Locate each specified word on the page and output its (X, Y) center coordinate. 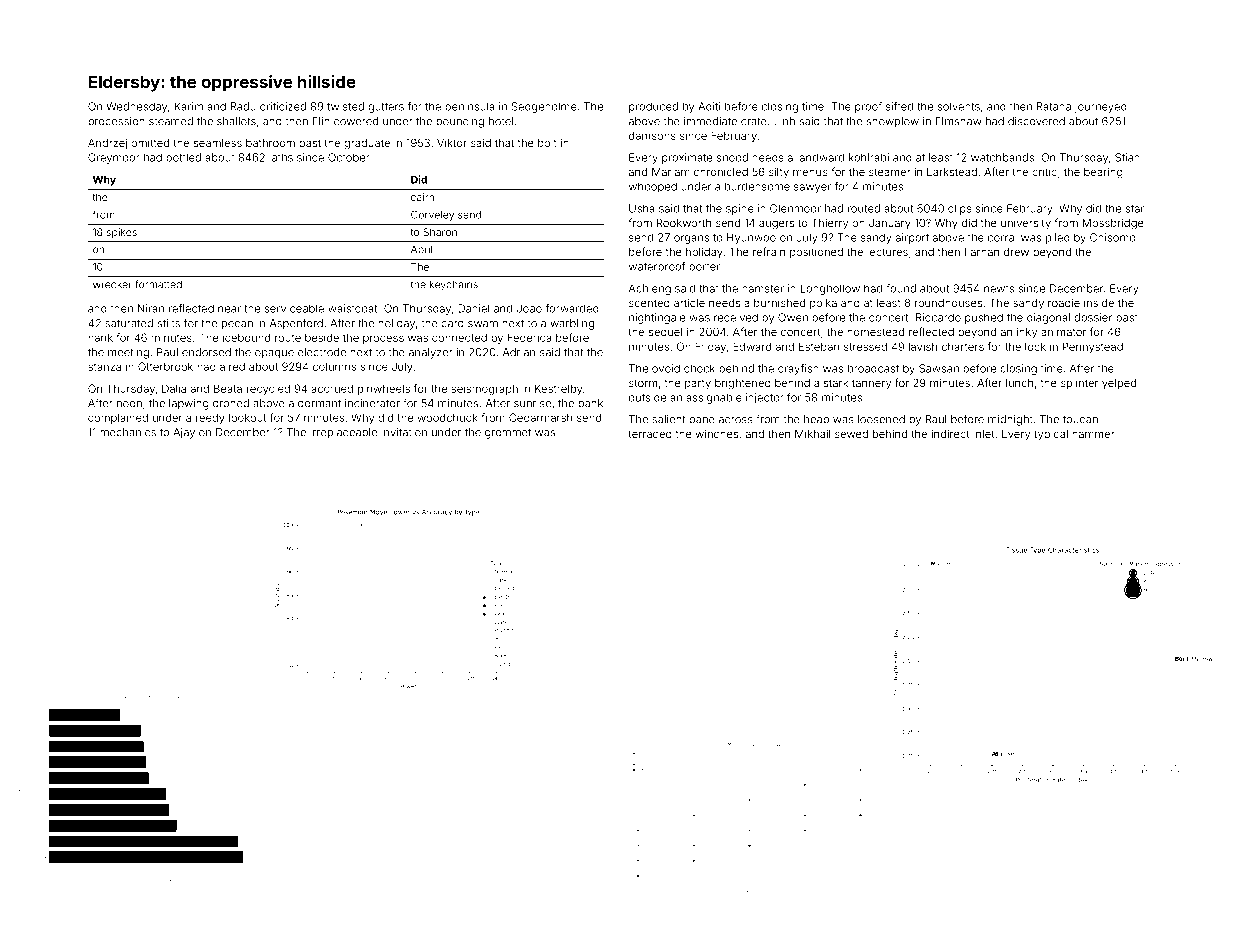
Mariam (671, 172)
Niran (151, 308)
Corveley (432, 215)
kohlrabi (869, 157)
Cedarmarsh (540, 417)
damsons (652, 135)
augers (776, 225)
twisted (345, 106)
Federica (530, 337)
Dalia (174, 388)
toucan (1080, 420)
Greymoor (114, 158)
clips (960, 209)
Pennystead (1093, 347)
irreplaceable (343, 433)
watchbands (1002, 157)
